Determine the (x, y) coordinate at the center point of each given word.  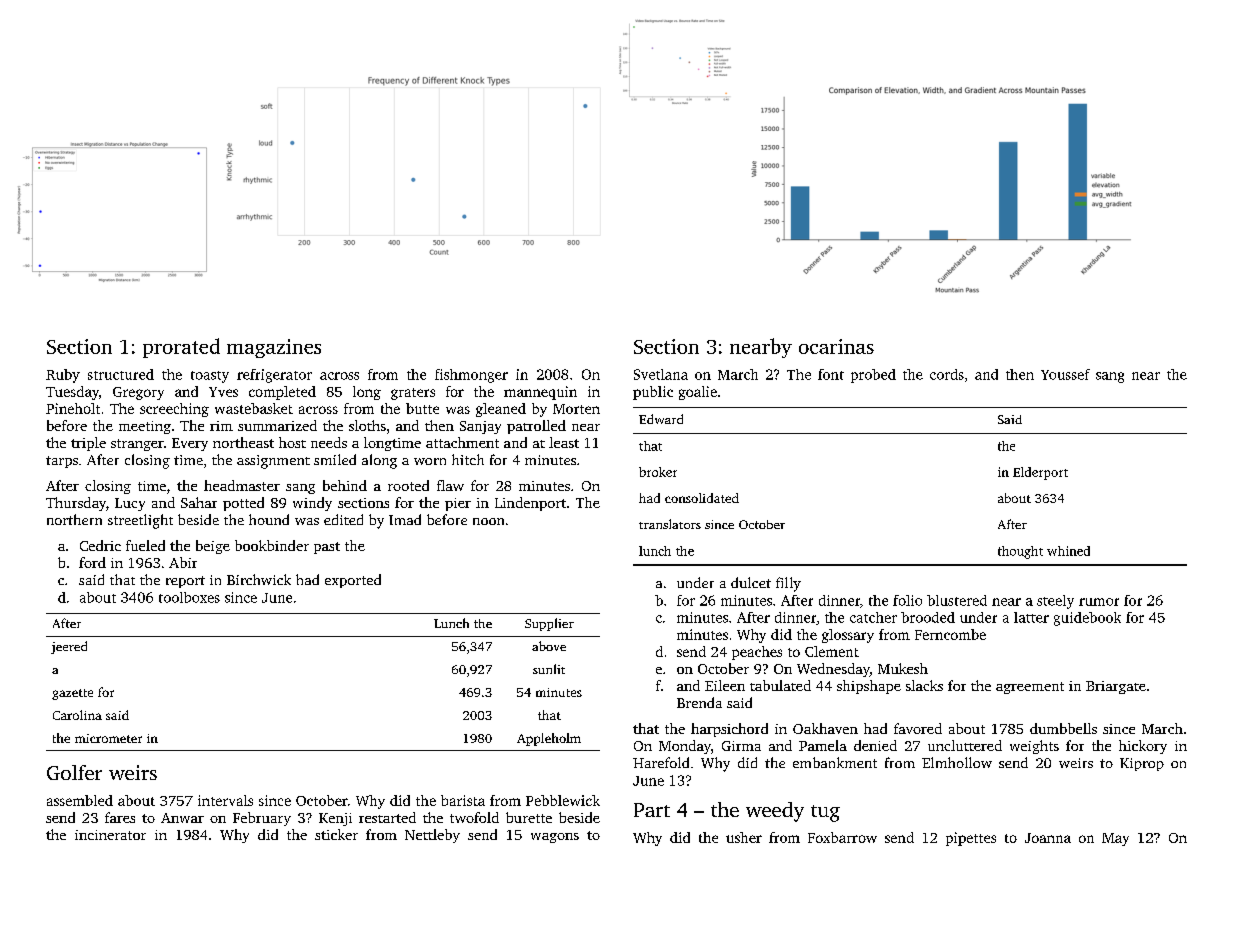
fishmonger (471, 376)
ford (92, 562)
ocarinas (836, 346)
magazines (274, 348)
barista (463, 800)
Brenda (699, 702)
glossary (848, 636)
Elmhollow (957, 762)
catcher (873, 617)
